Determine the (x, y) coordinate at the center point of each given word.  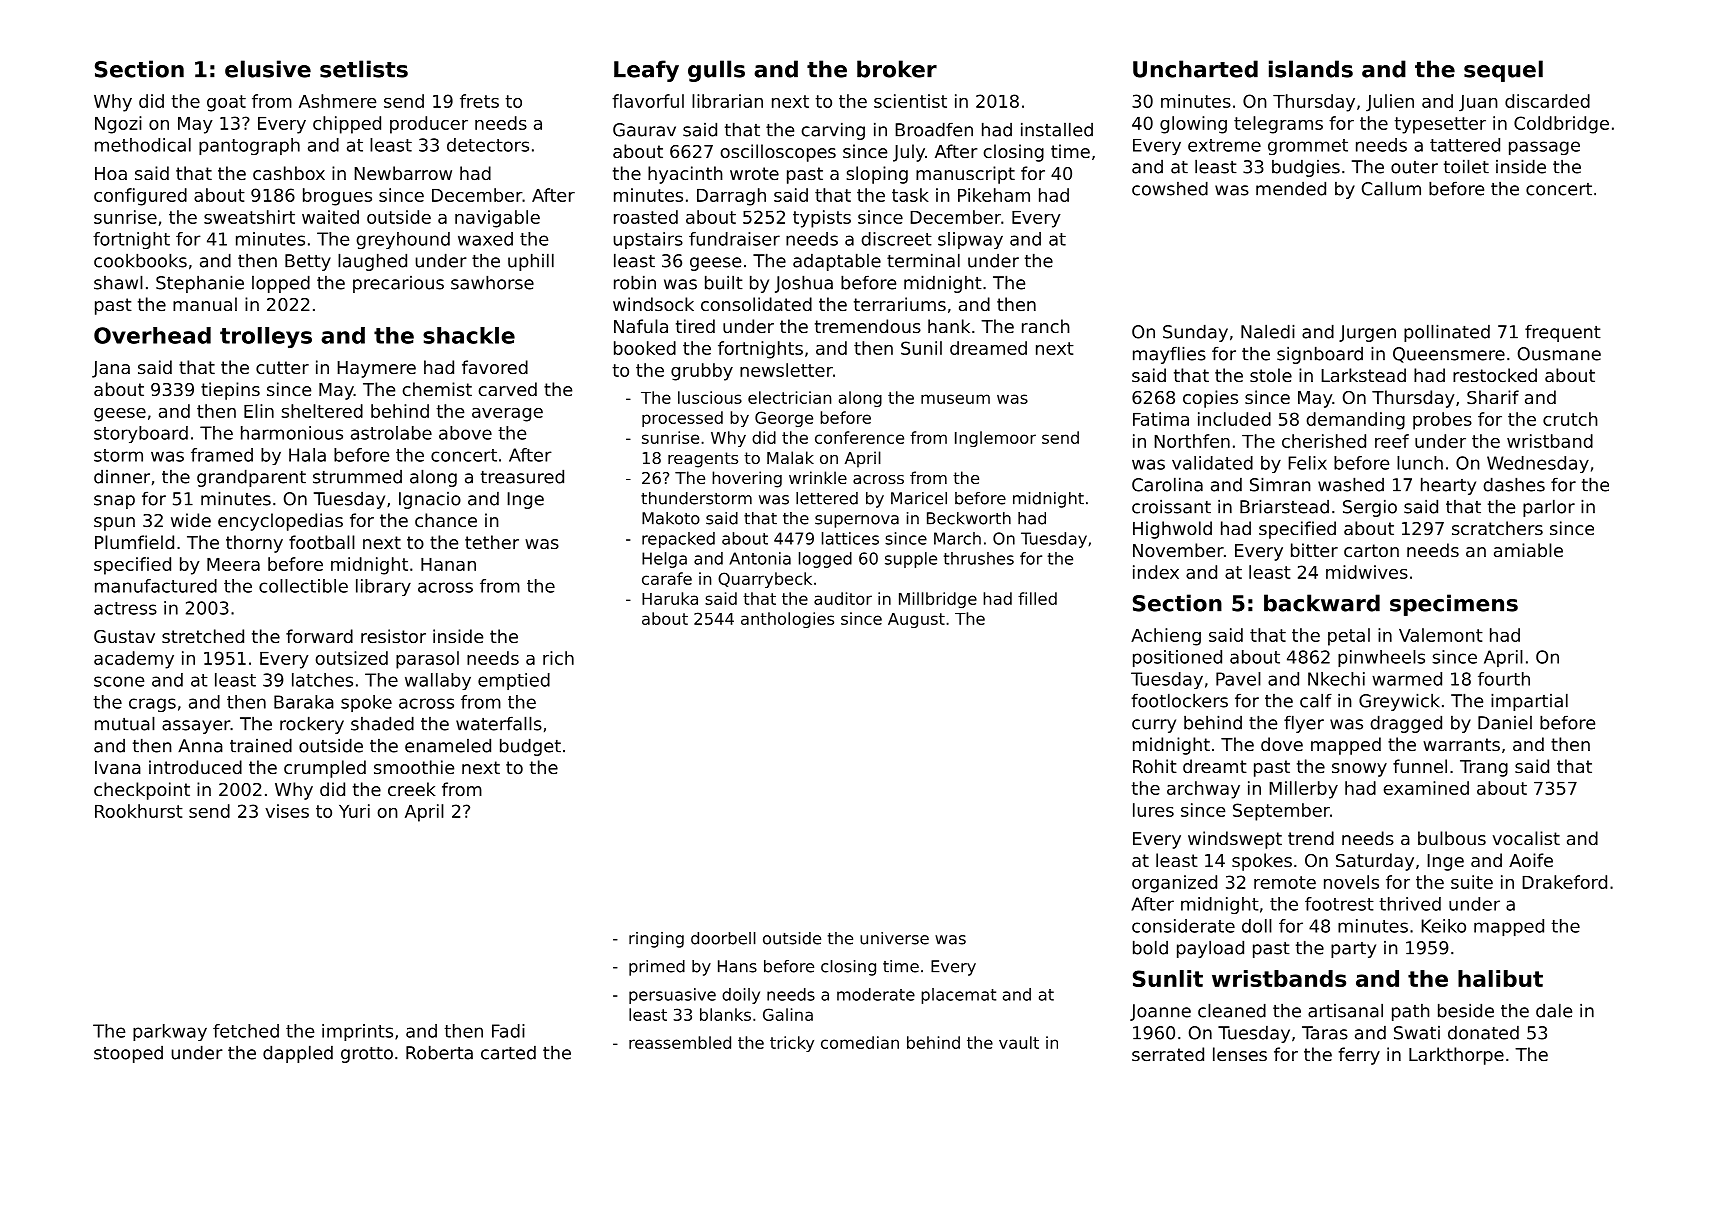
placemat (958, 996)
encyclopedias (280, 522)
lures (1153, 810)
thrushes (979, 558)
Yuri (354, 811)
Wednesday (1538, 464)
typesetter (1440, 125)
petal (1349, 637)
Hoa (111, 173)
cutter (282, 367)
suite (1472, 882)
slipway (970, 240)
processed (682, 419)
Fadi (508, 1031)
